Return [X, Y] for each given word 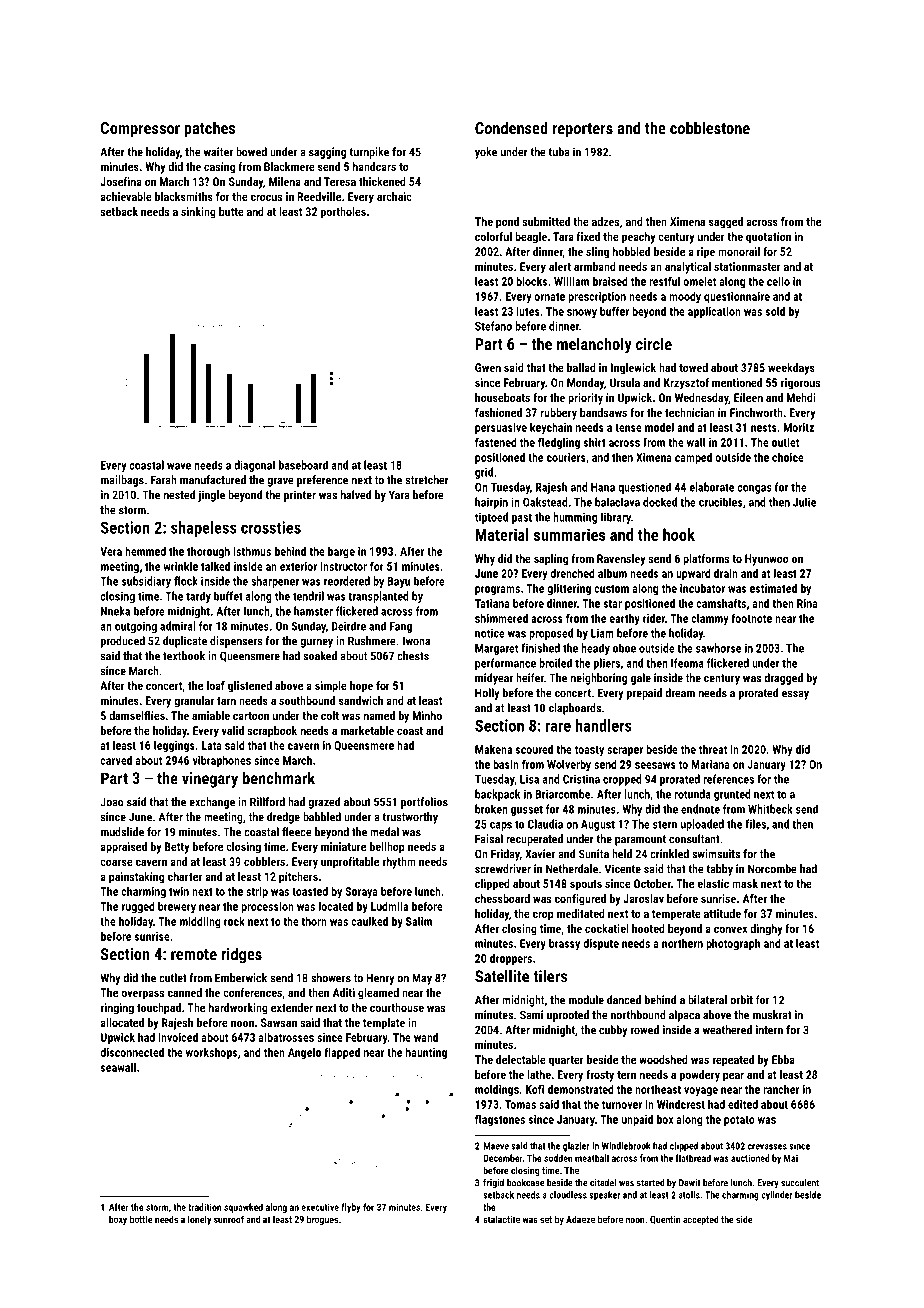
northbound [638, 1015]
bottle [141, 1219]
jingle [211, 496]
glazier [576, 1147]
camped [693, 458]
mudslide [122, 832]
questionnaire [737, 297]
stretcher [427, 480]
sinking [198, 213]
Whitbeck [770, 809]
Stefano [493, 326]
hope [361, 687]
